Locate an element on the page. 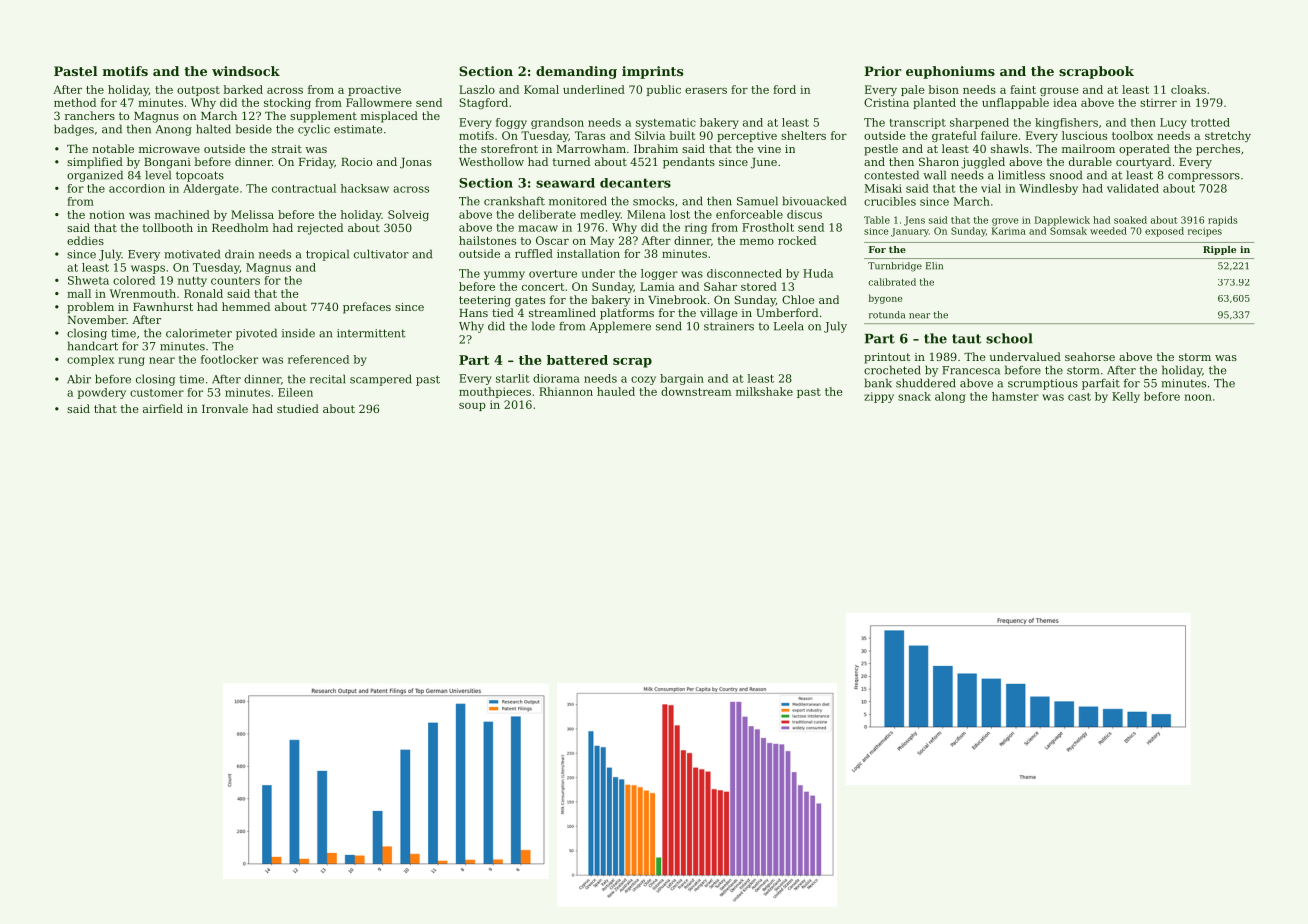 This page has width=1308, height=924. Elin is located at coordinates (934, 265).
